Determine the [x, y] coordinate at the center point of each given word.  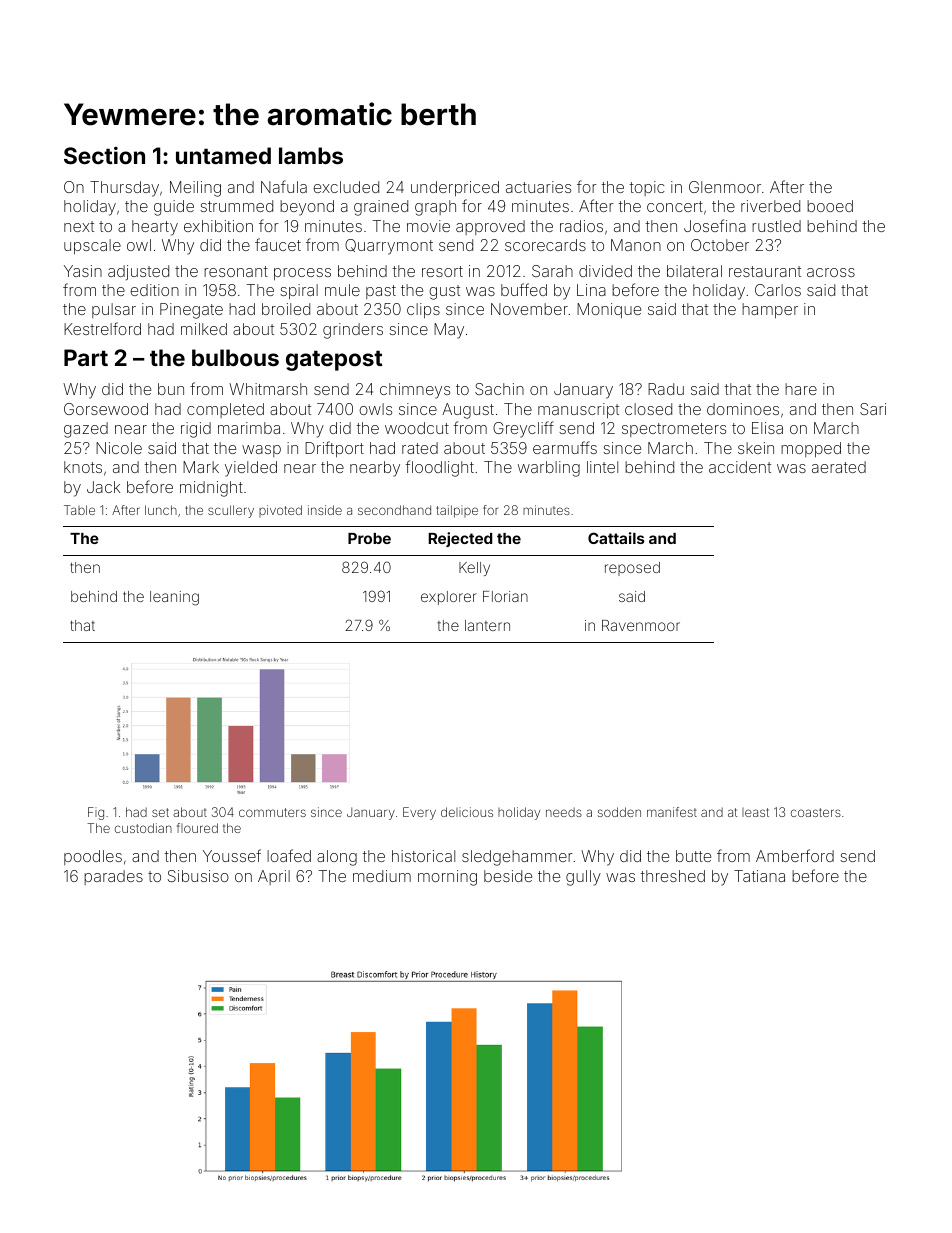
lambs [311, 155]
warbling [549, 469]
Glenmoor [725, 187]
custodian [143, 828]
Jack [103, 487]
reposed [632, 569]
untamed [223, 155]
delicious [467, 812]
